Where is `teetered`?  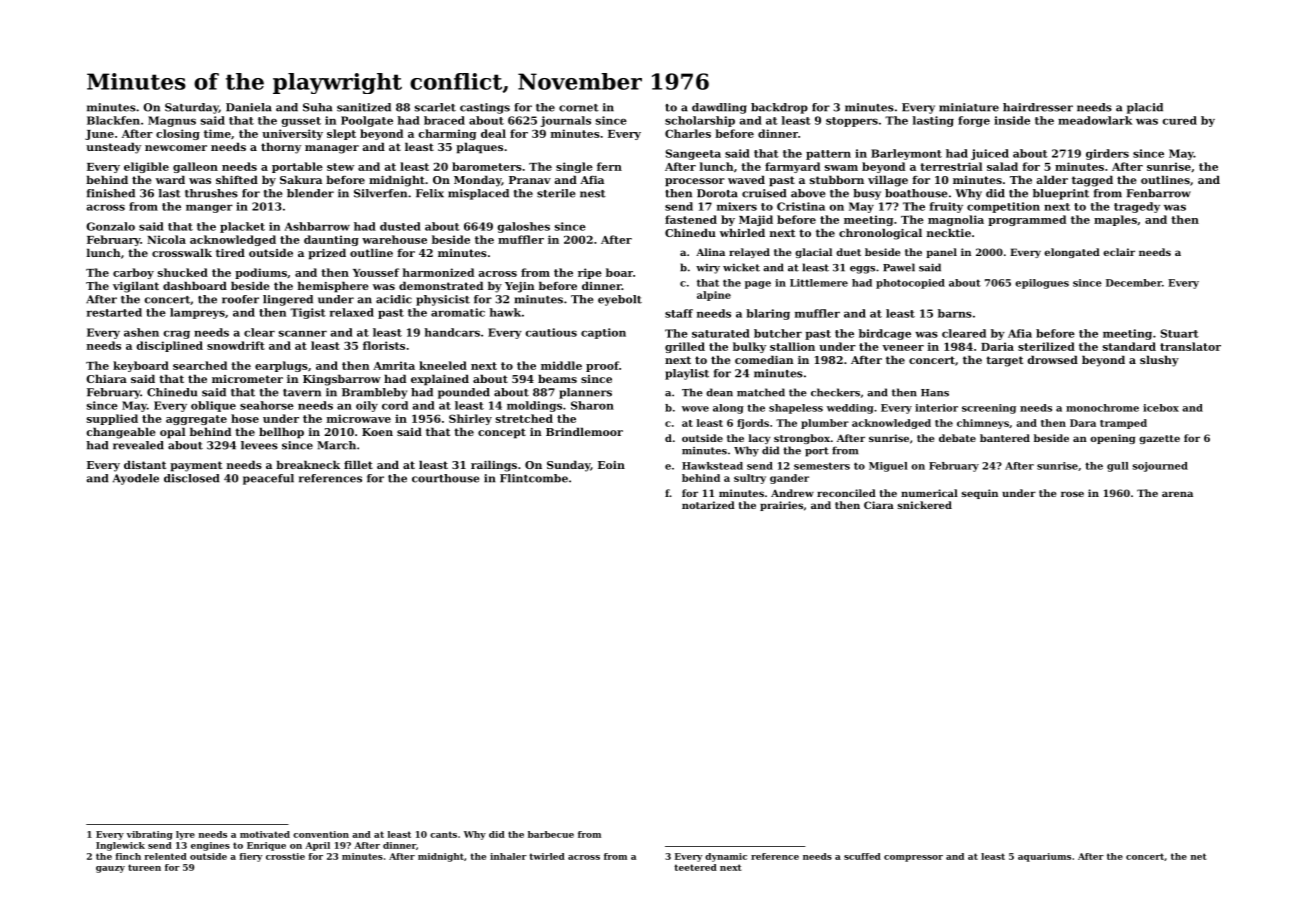
teetered is located at coordinates (695, 867).
